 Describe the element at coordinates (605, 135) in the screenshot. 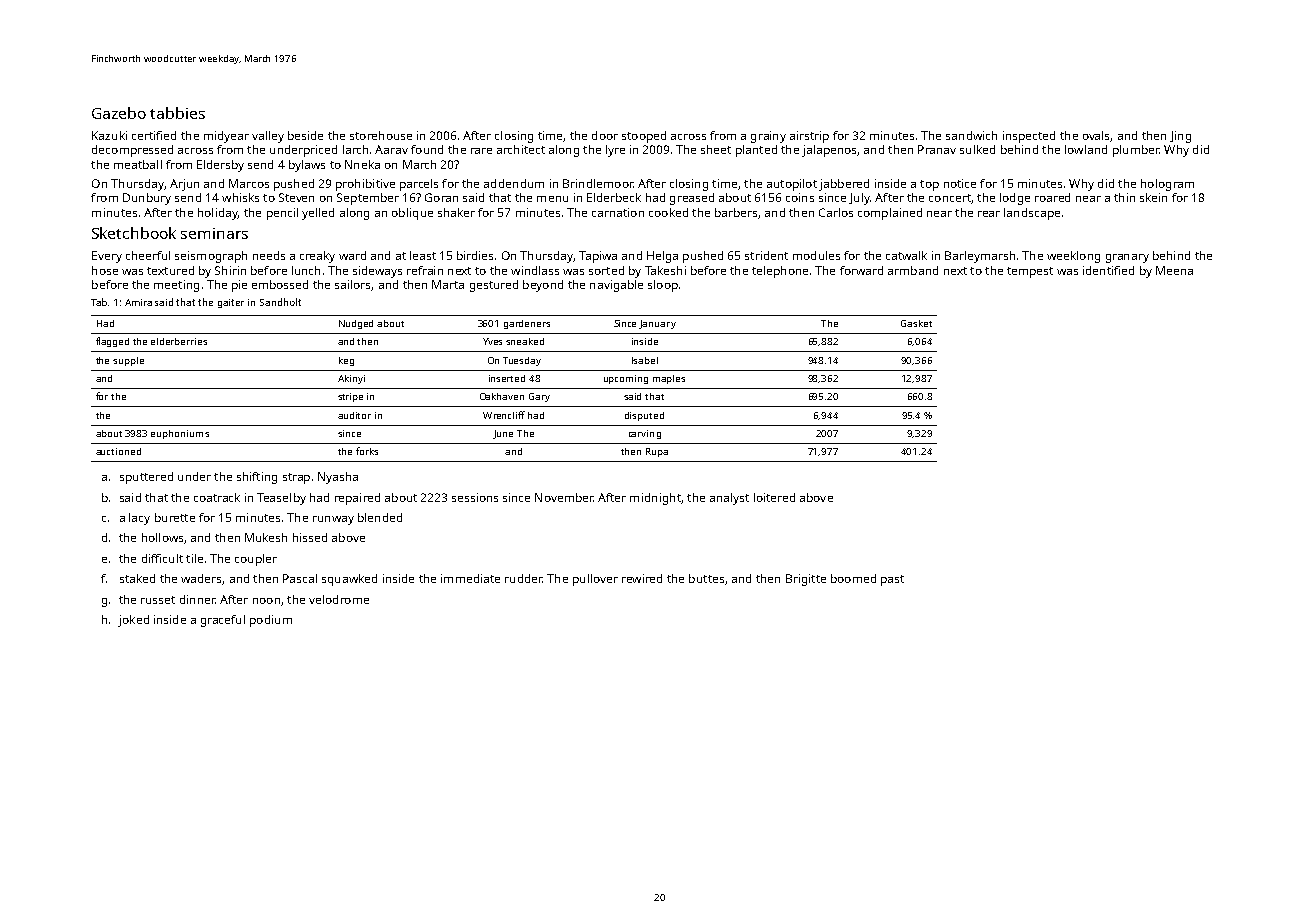

I see `door` at that location.
